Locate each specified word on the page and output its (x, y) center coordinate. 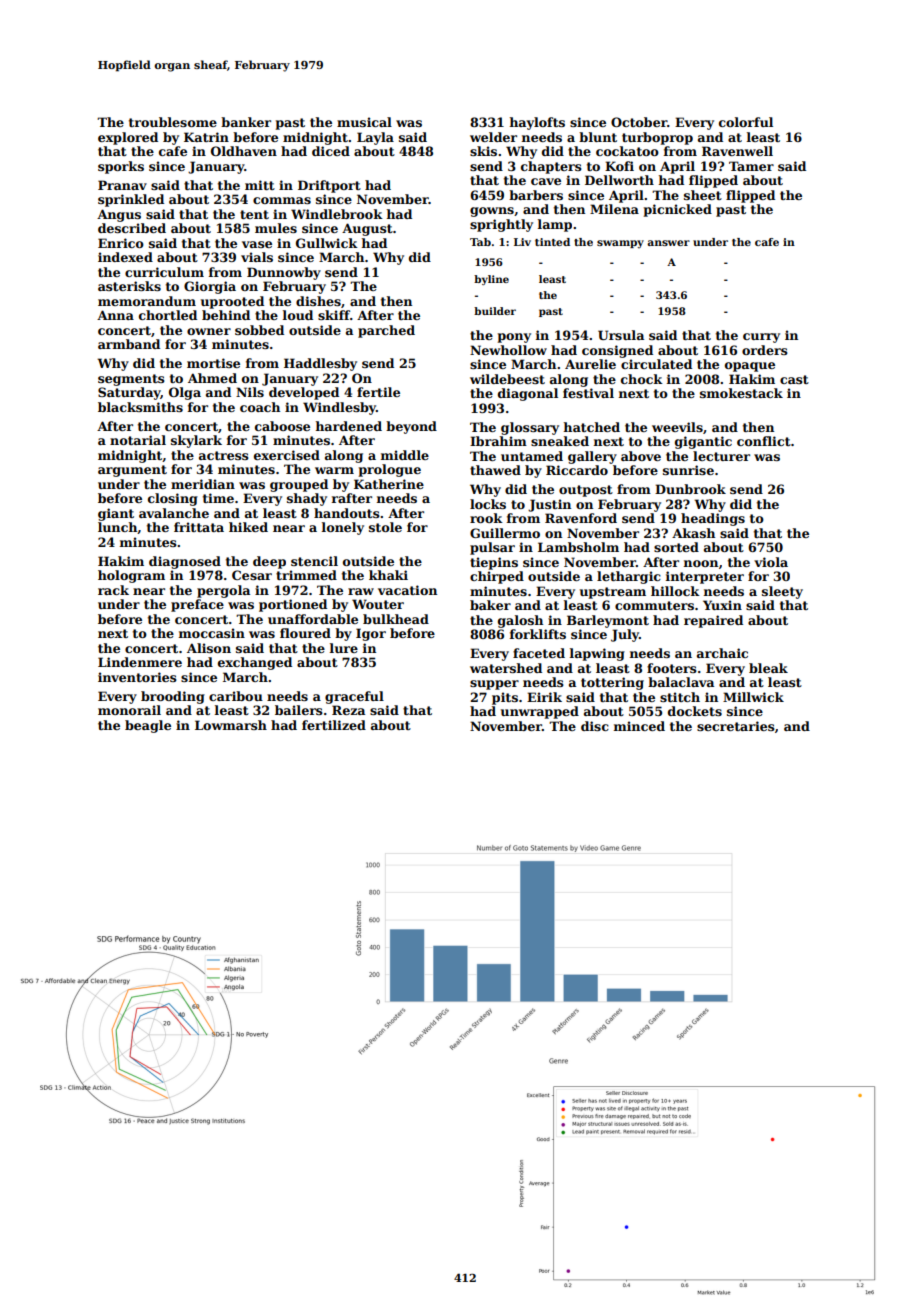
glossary (530, 428)
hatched (592, 427)
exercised (287, 455)
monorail (129, 710)
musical (364, 122)
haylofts (537, 123)
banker (246, 122)
